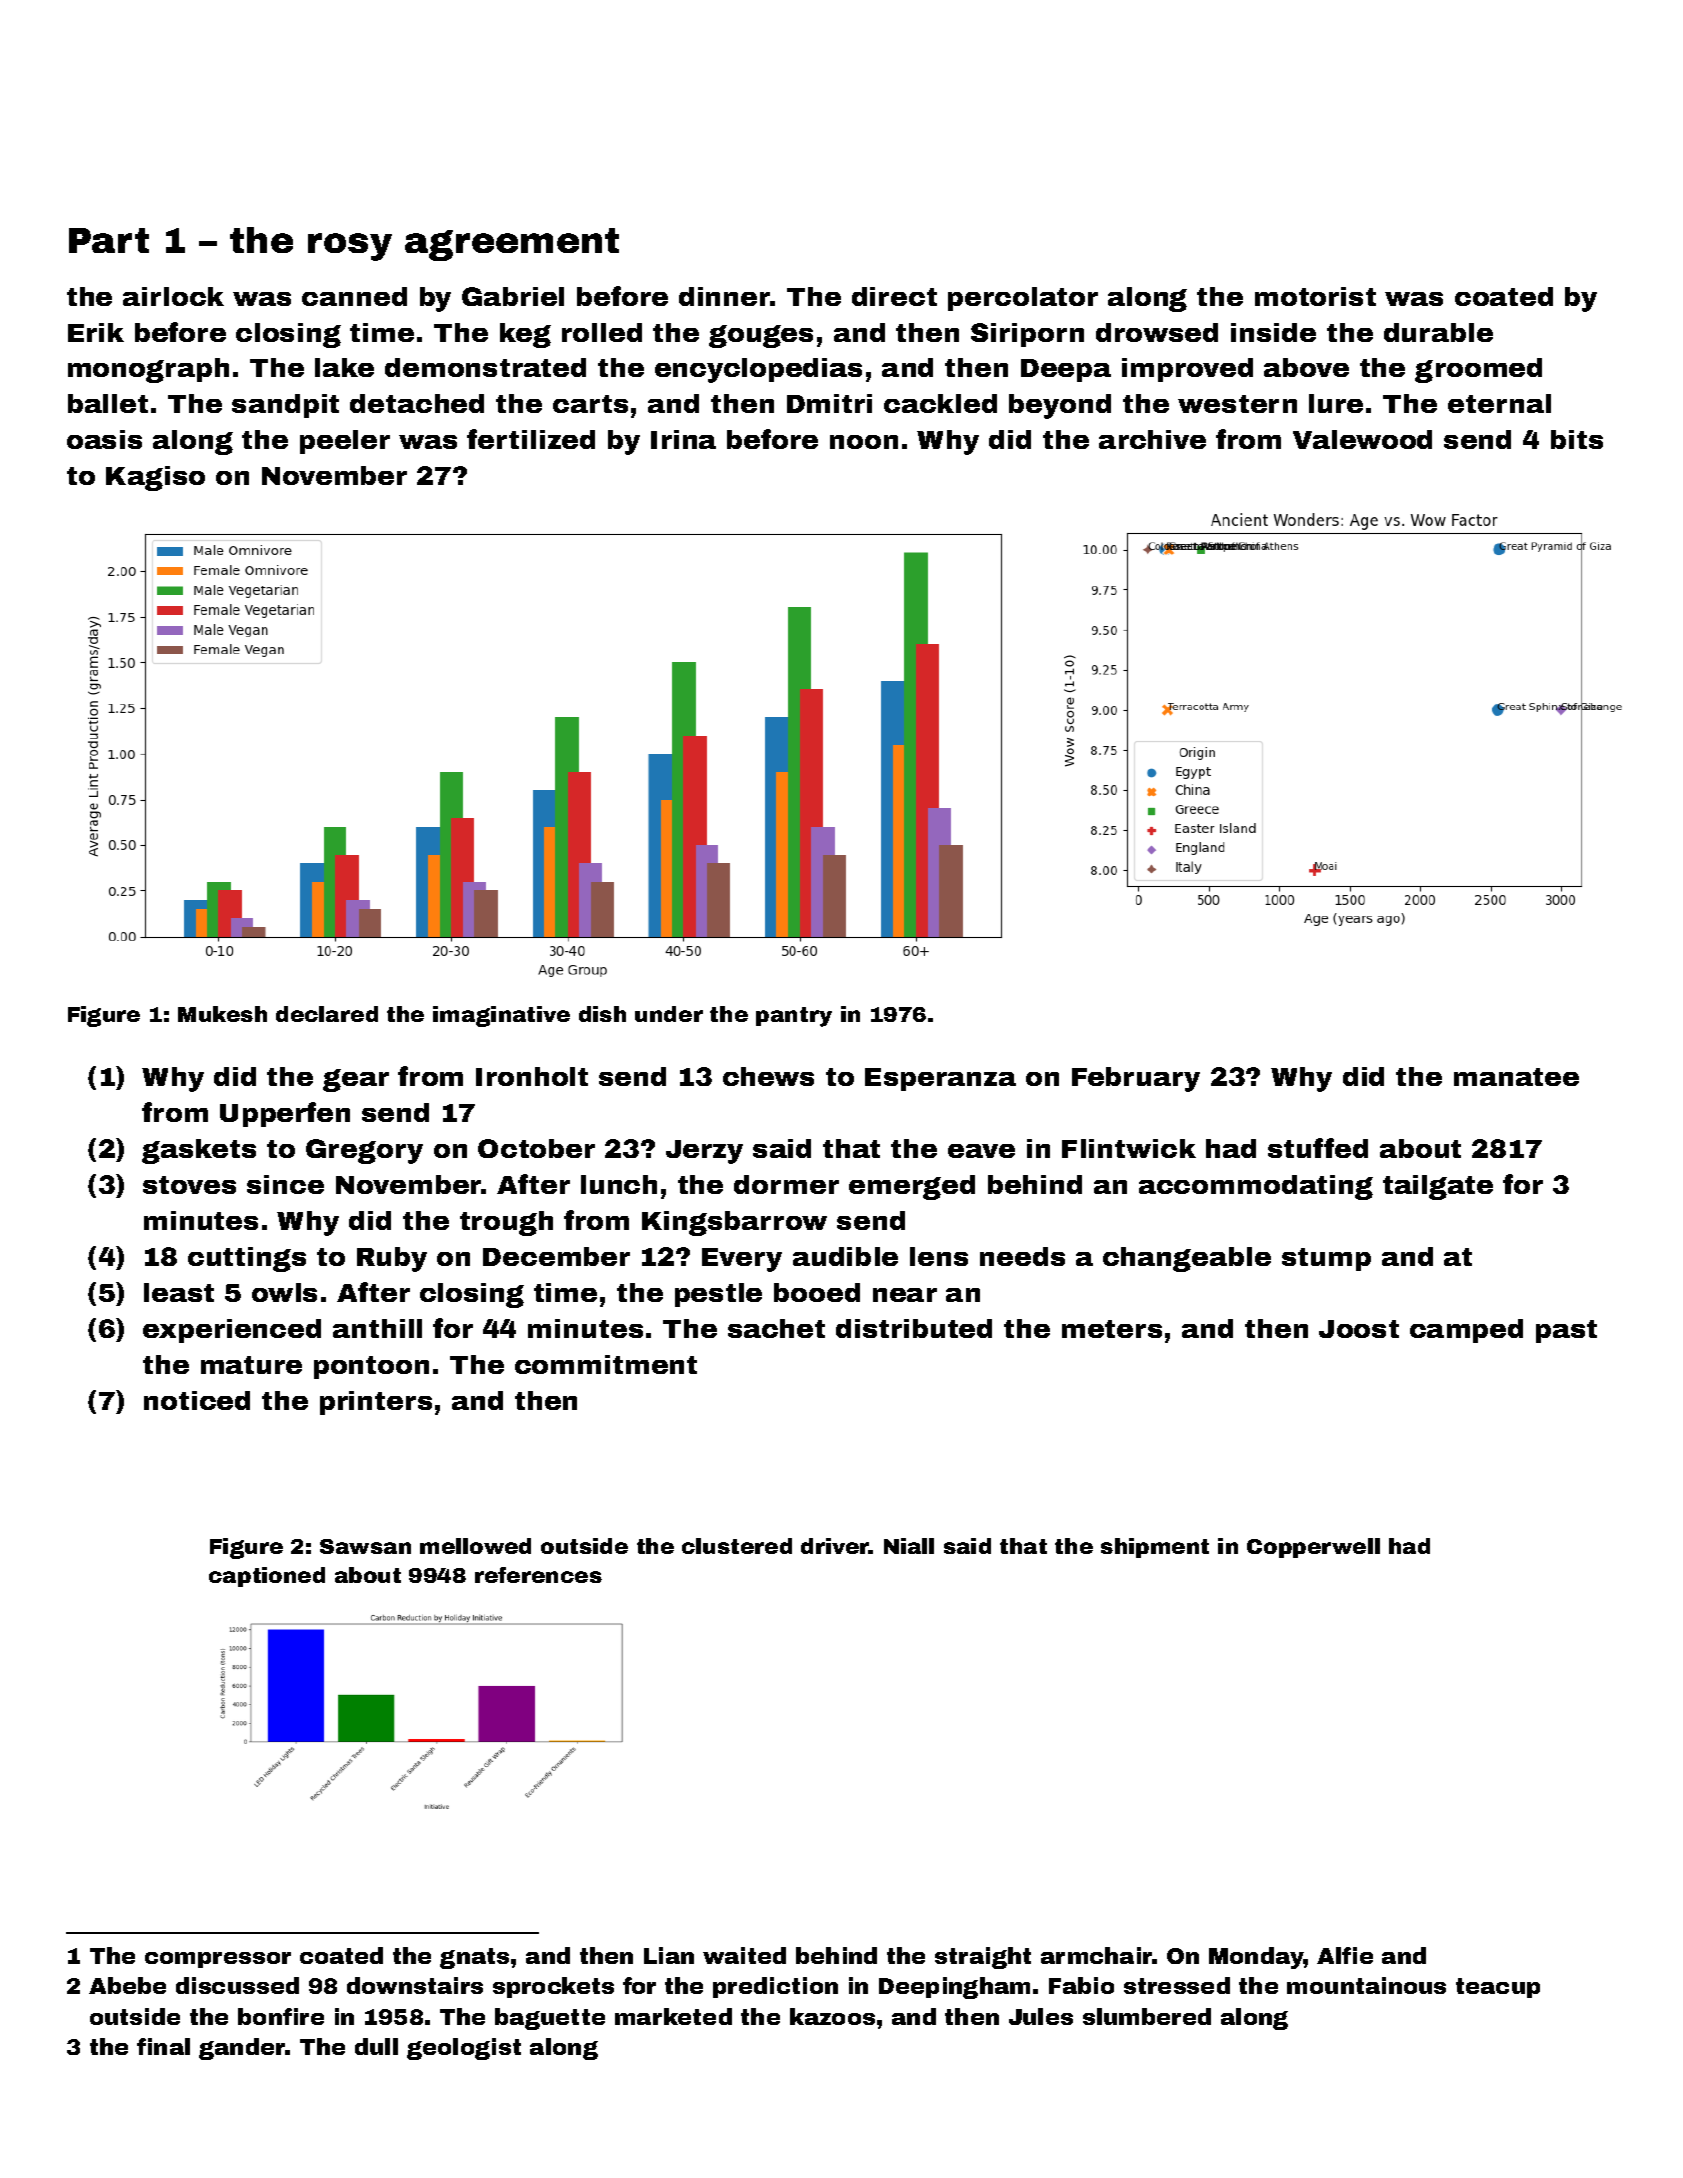 Image resolution: width=1683 pixels, height=2178 pixels. I want to click on Kagiso, so click(155, 478).
